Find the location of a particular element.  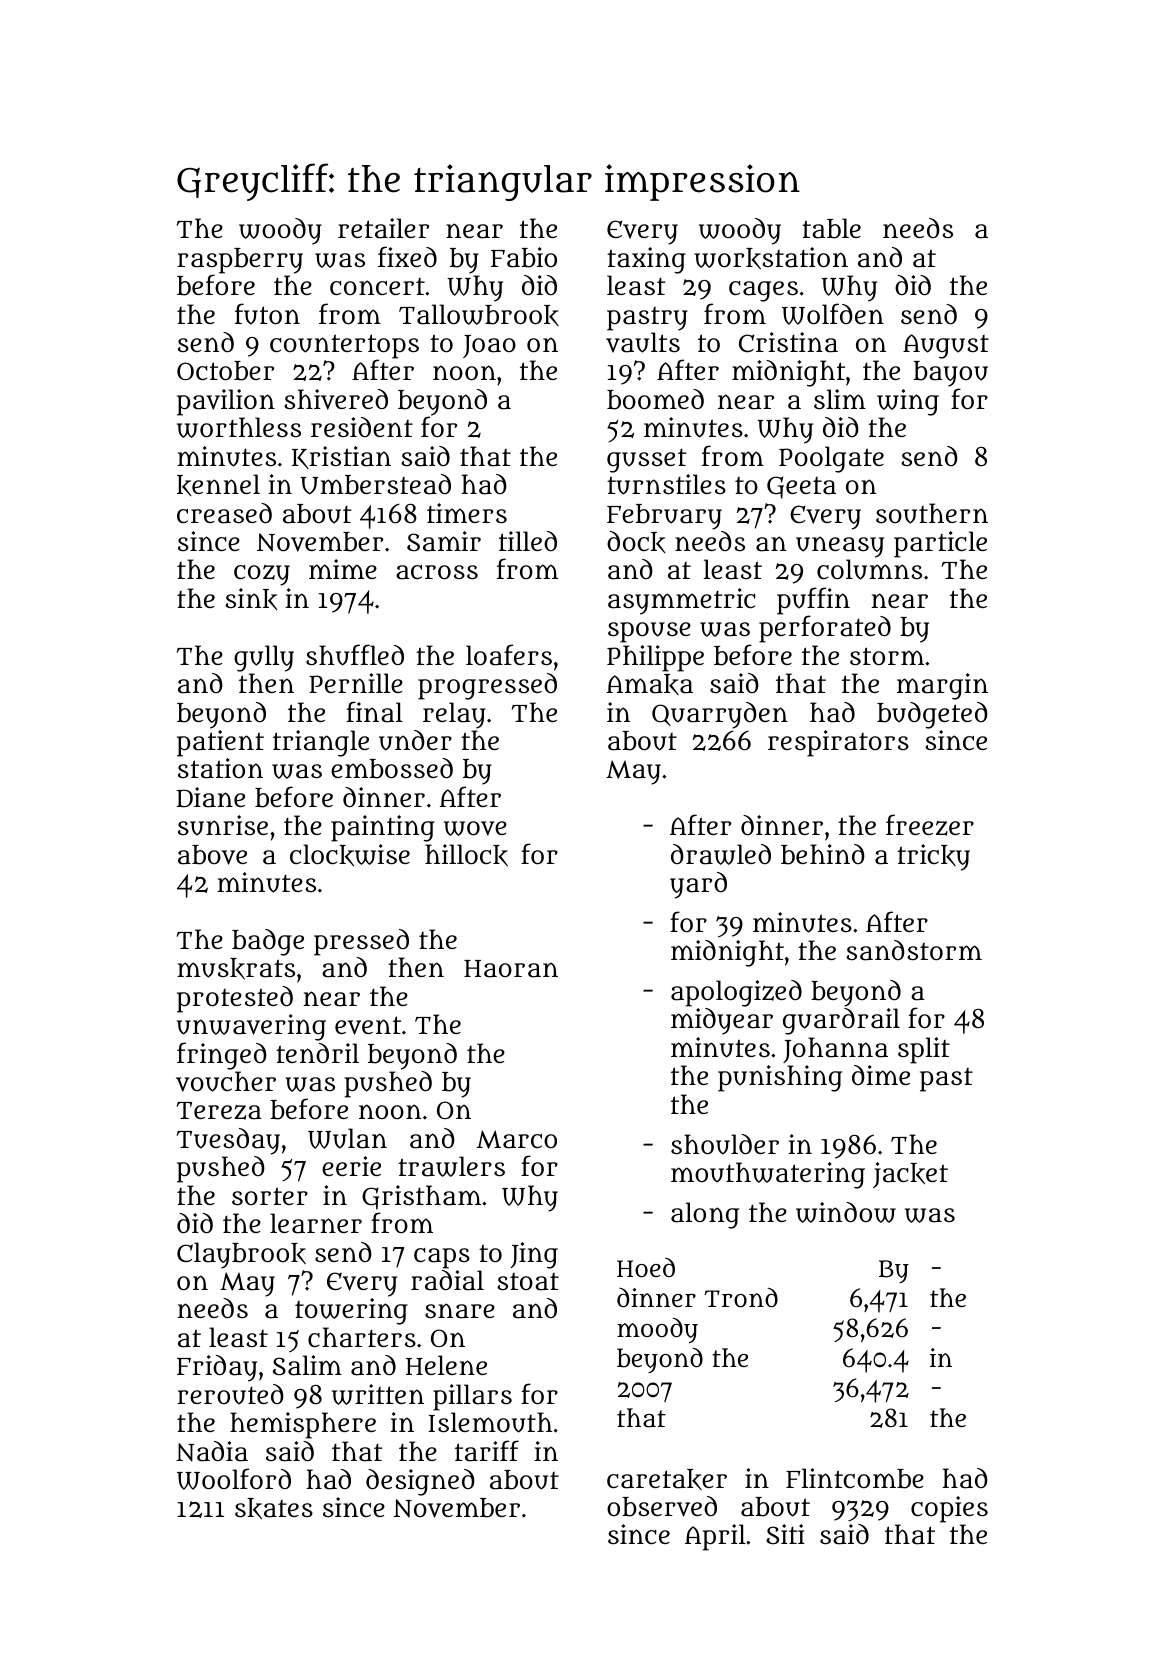

moody is located at coordinates (657, 1330).
